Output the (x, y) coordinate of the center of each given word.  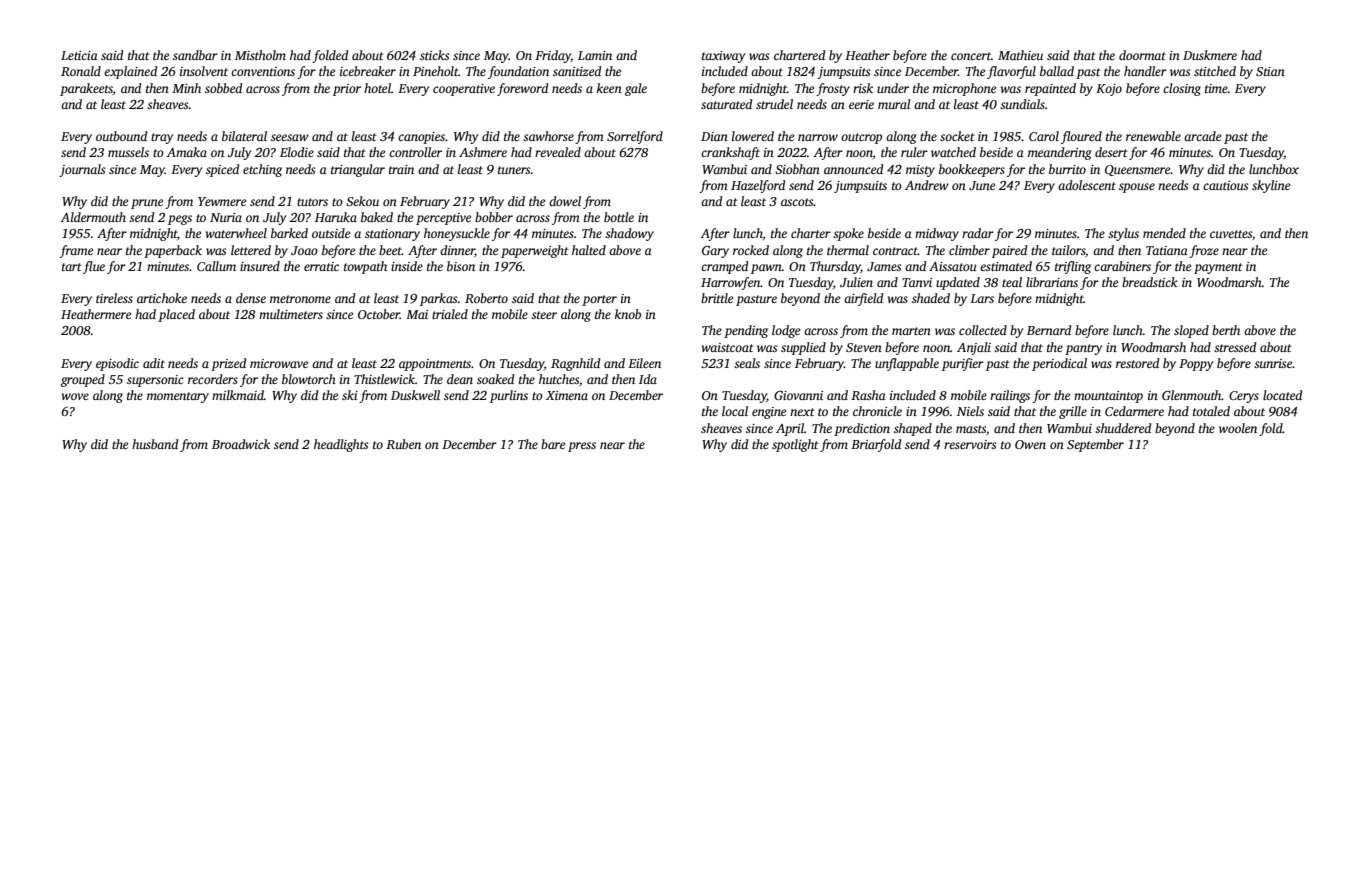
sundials (1022, 104)
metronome (300, 299)
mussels (128, 152)
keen (609, 88)
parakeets (86, 89)
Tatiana (1167, 250)
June (982, 185)
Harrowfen (731, 283)
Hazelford (758, 186)
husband (155, 444)
